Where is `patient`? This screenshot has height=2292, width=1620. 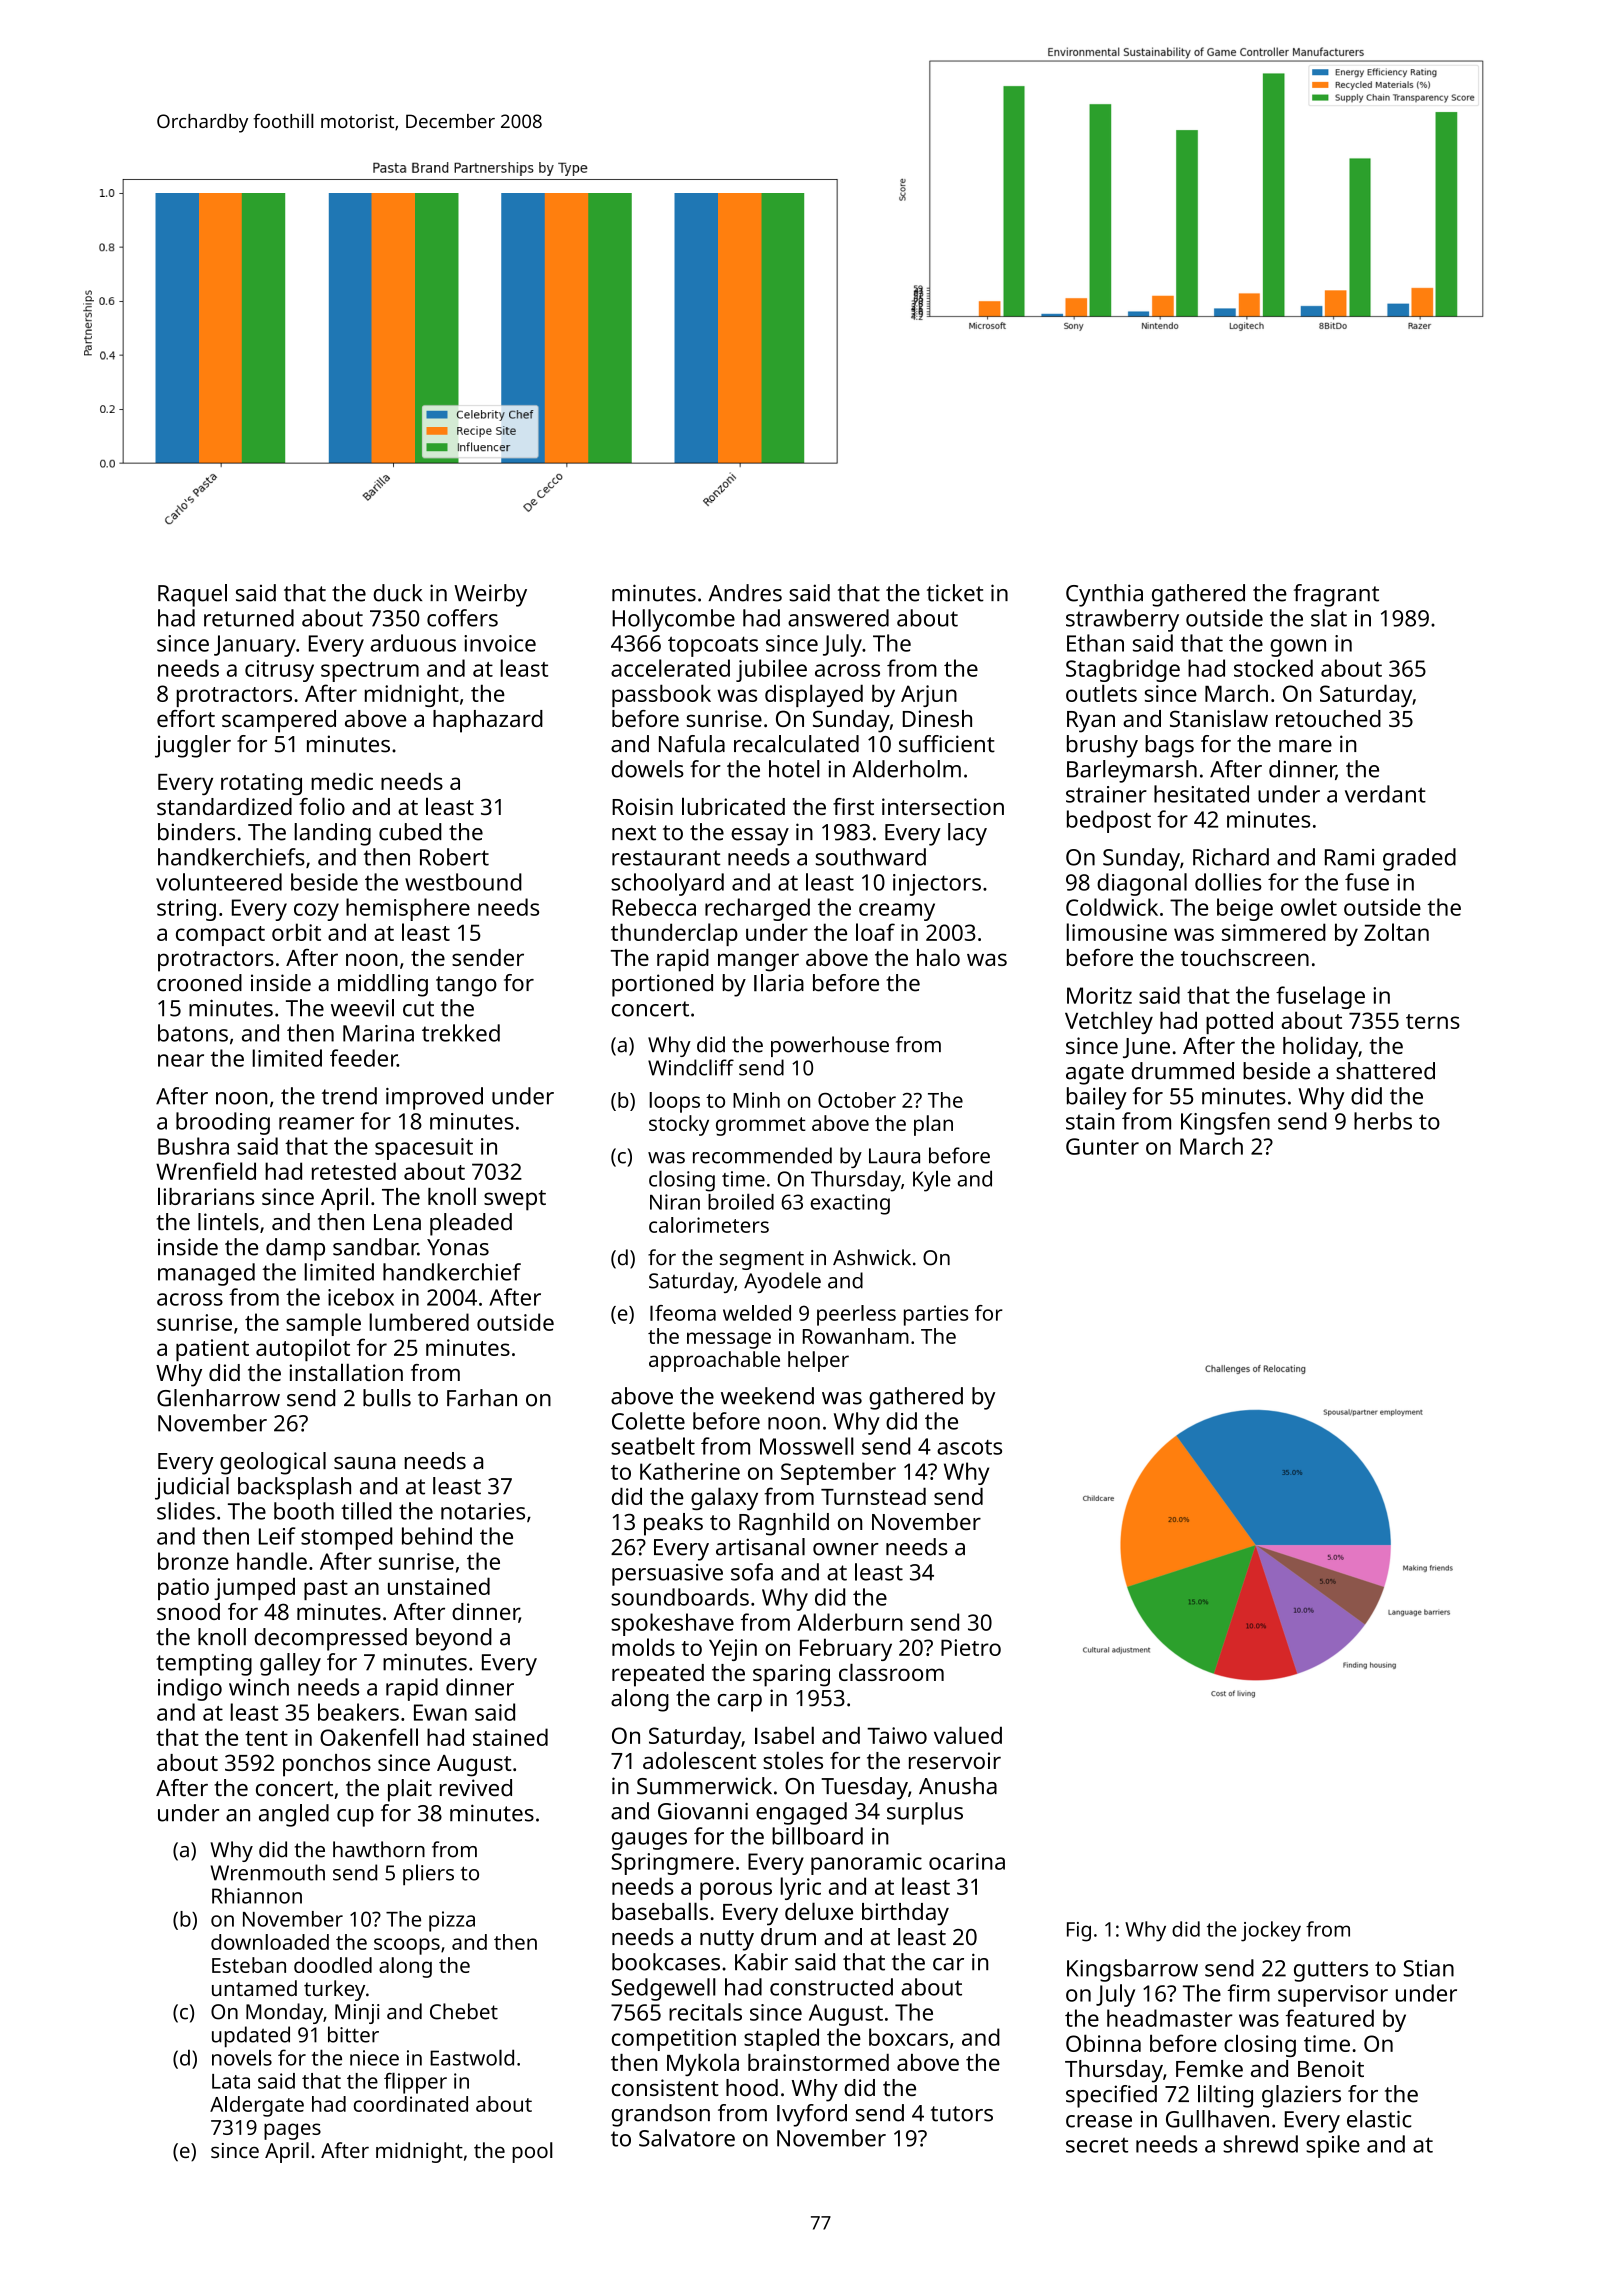 patient is located at coordinates (212, 1350).
